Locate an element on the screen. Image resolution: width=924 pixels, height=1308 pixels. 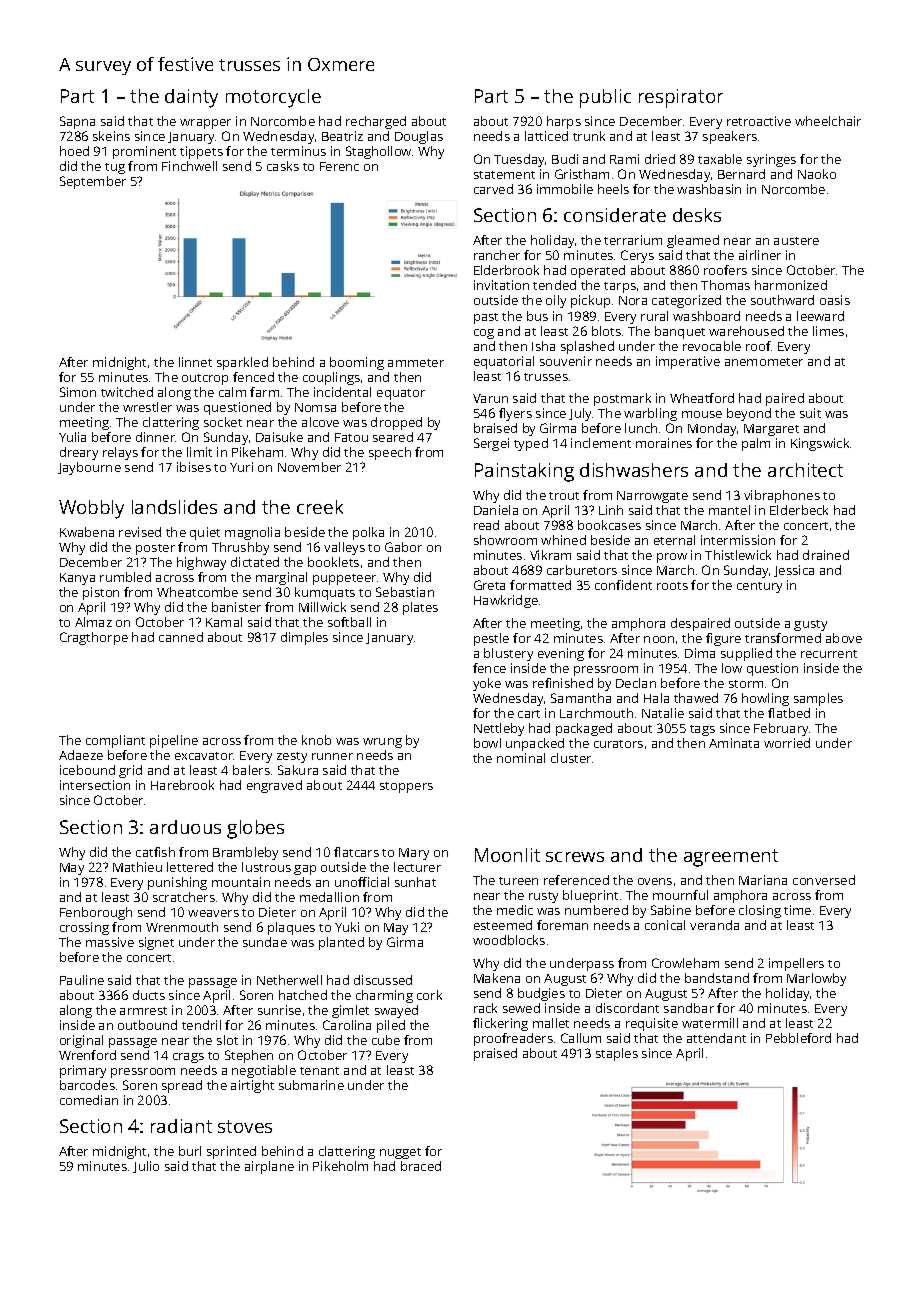
Douglas is located at coordinates (419, 137).
